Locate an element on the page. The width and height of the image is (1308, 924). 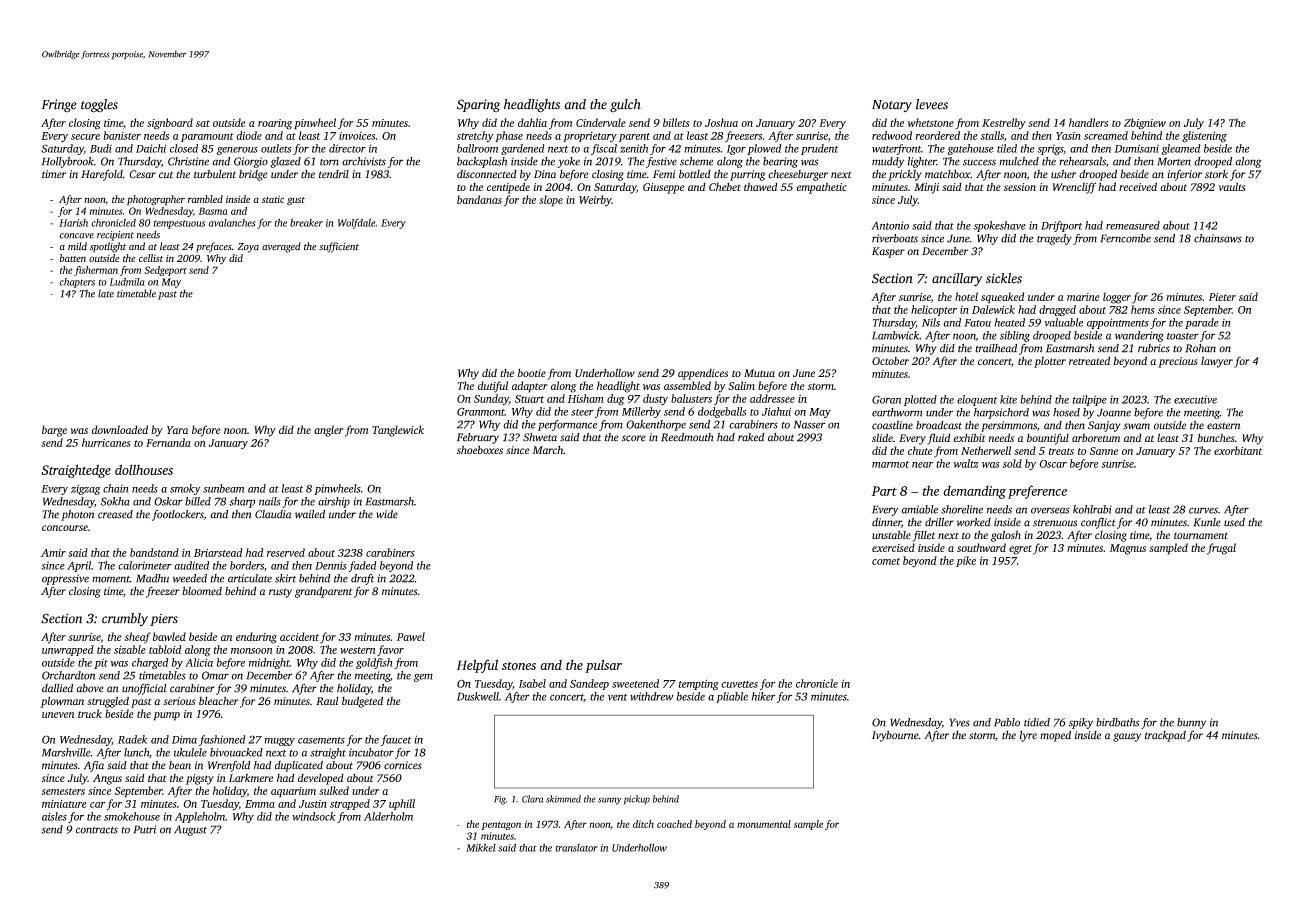
tournament is located at coordinates (1201, 535).
